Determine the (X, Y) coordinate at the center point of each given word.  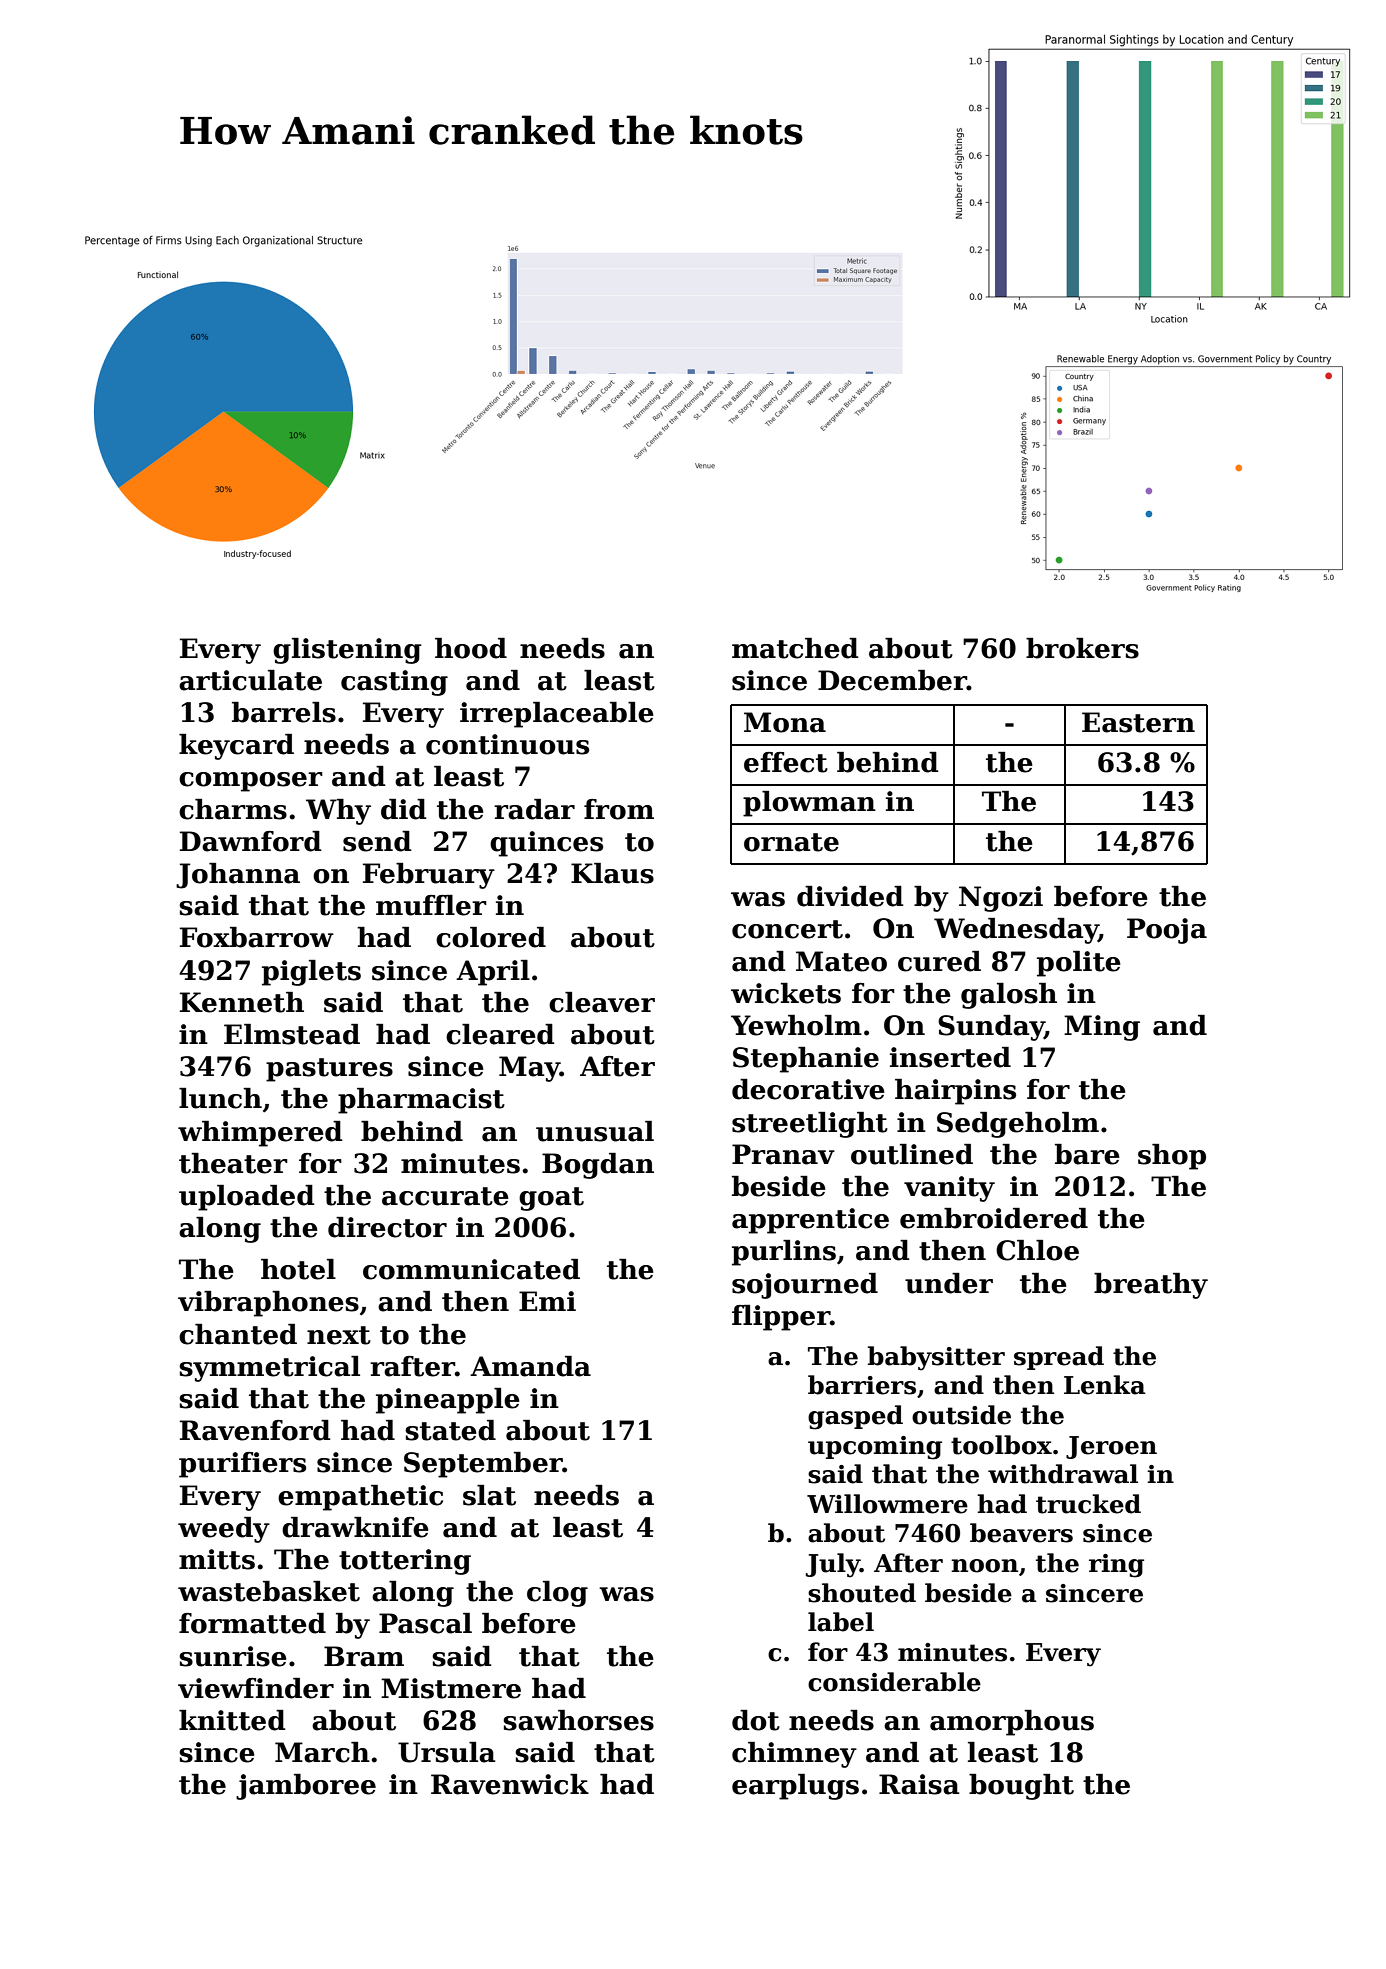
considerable (894, 1682)
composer (251, 782)
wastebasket (269, 1591)
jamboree (306, 1787)
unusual (595, 1131)
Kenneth (242, 1002)
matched (795, 648)
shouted (862, 1593)
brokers (1082, 648)
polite (1079, 964)
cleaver (602, 1002)
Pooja (1167, 931)
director (387, 1227)
